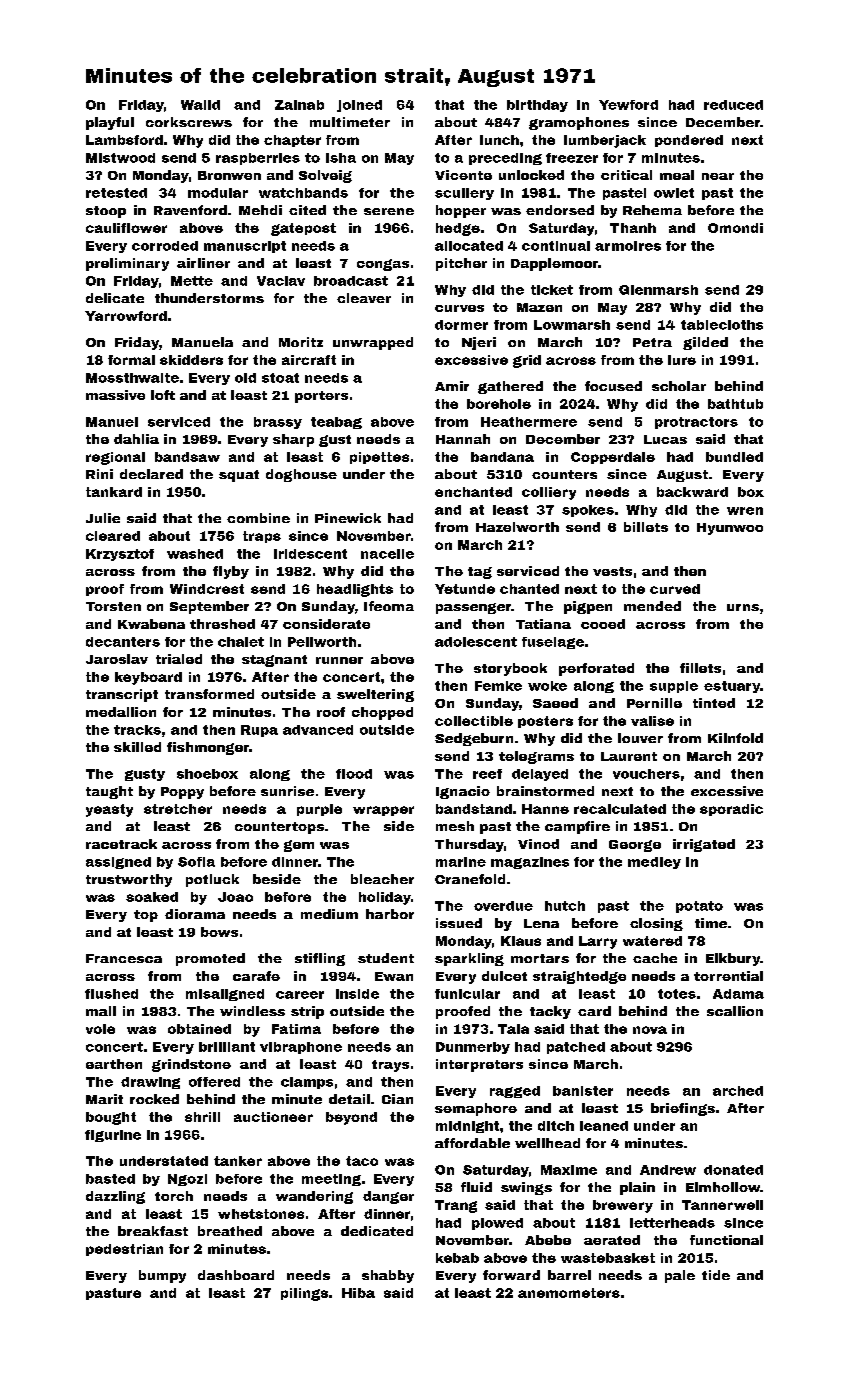  Describe the element at coordinates (189, 122) in the page. I see `corkscrews` at that location.
